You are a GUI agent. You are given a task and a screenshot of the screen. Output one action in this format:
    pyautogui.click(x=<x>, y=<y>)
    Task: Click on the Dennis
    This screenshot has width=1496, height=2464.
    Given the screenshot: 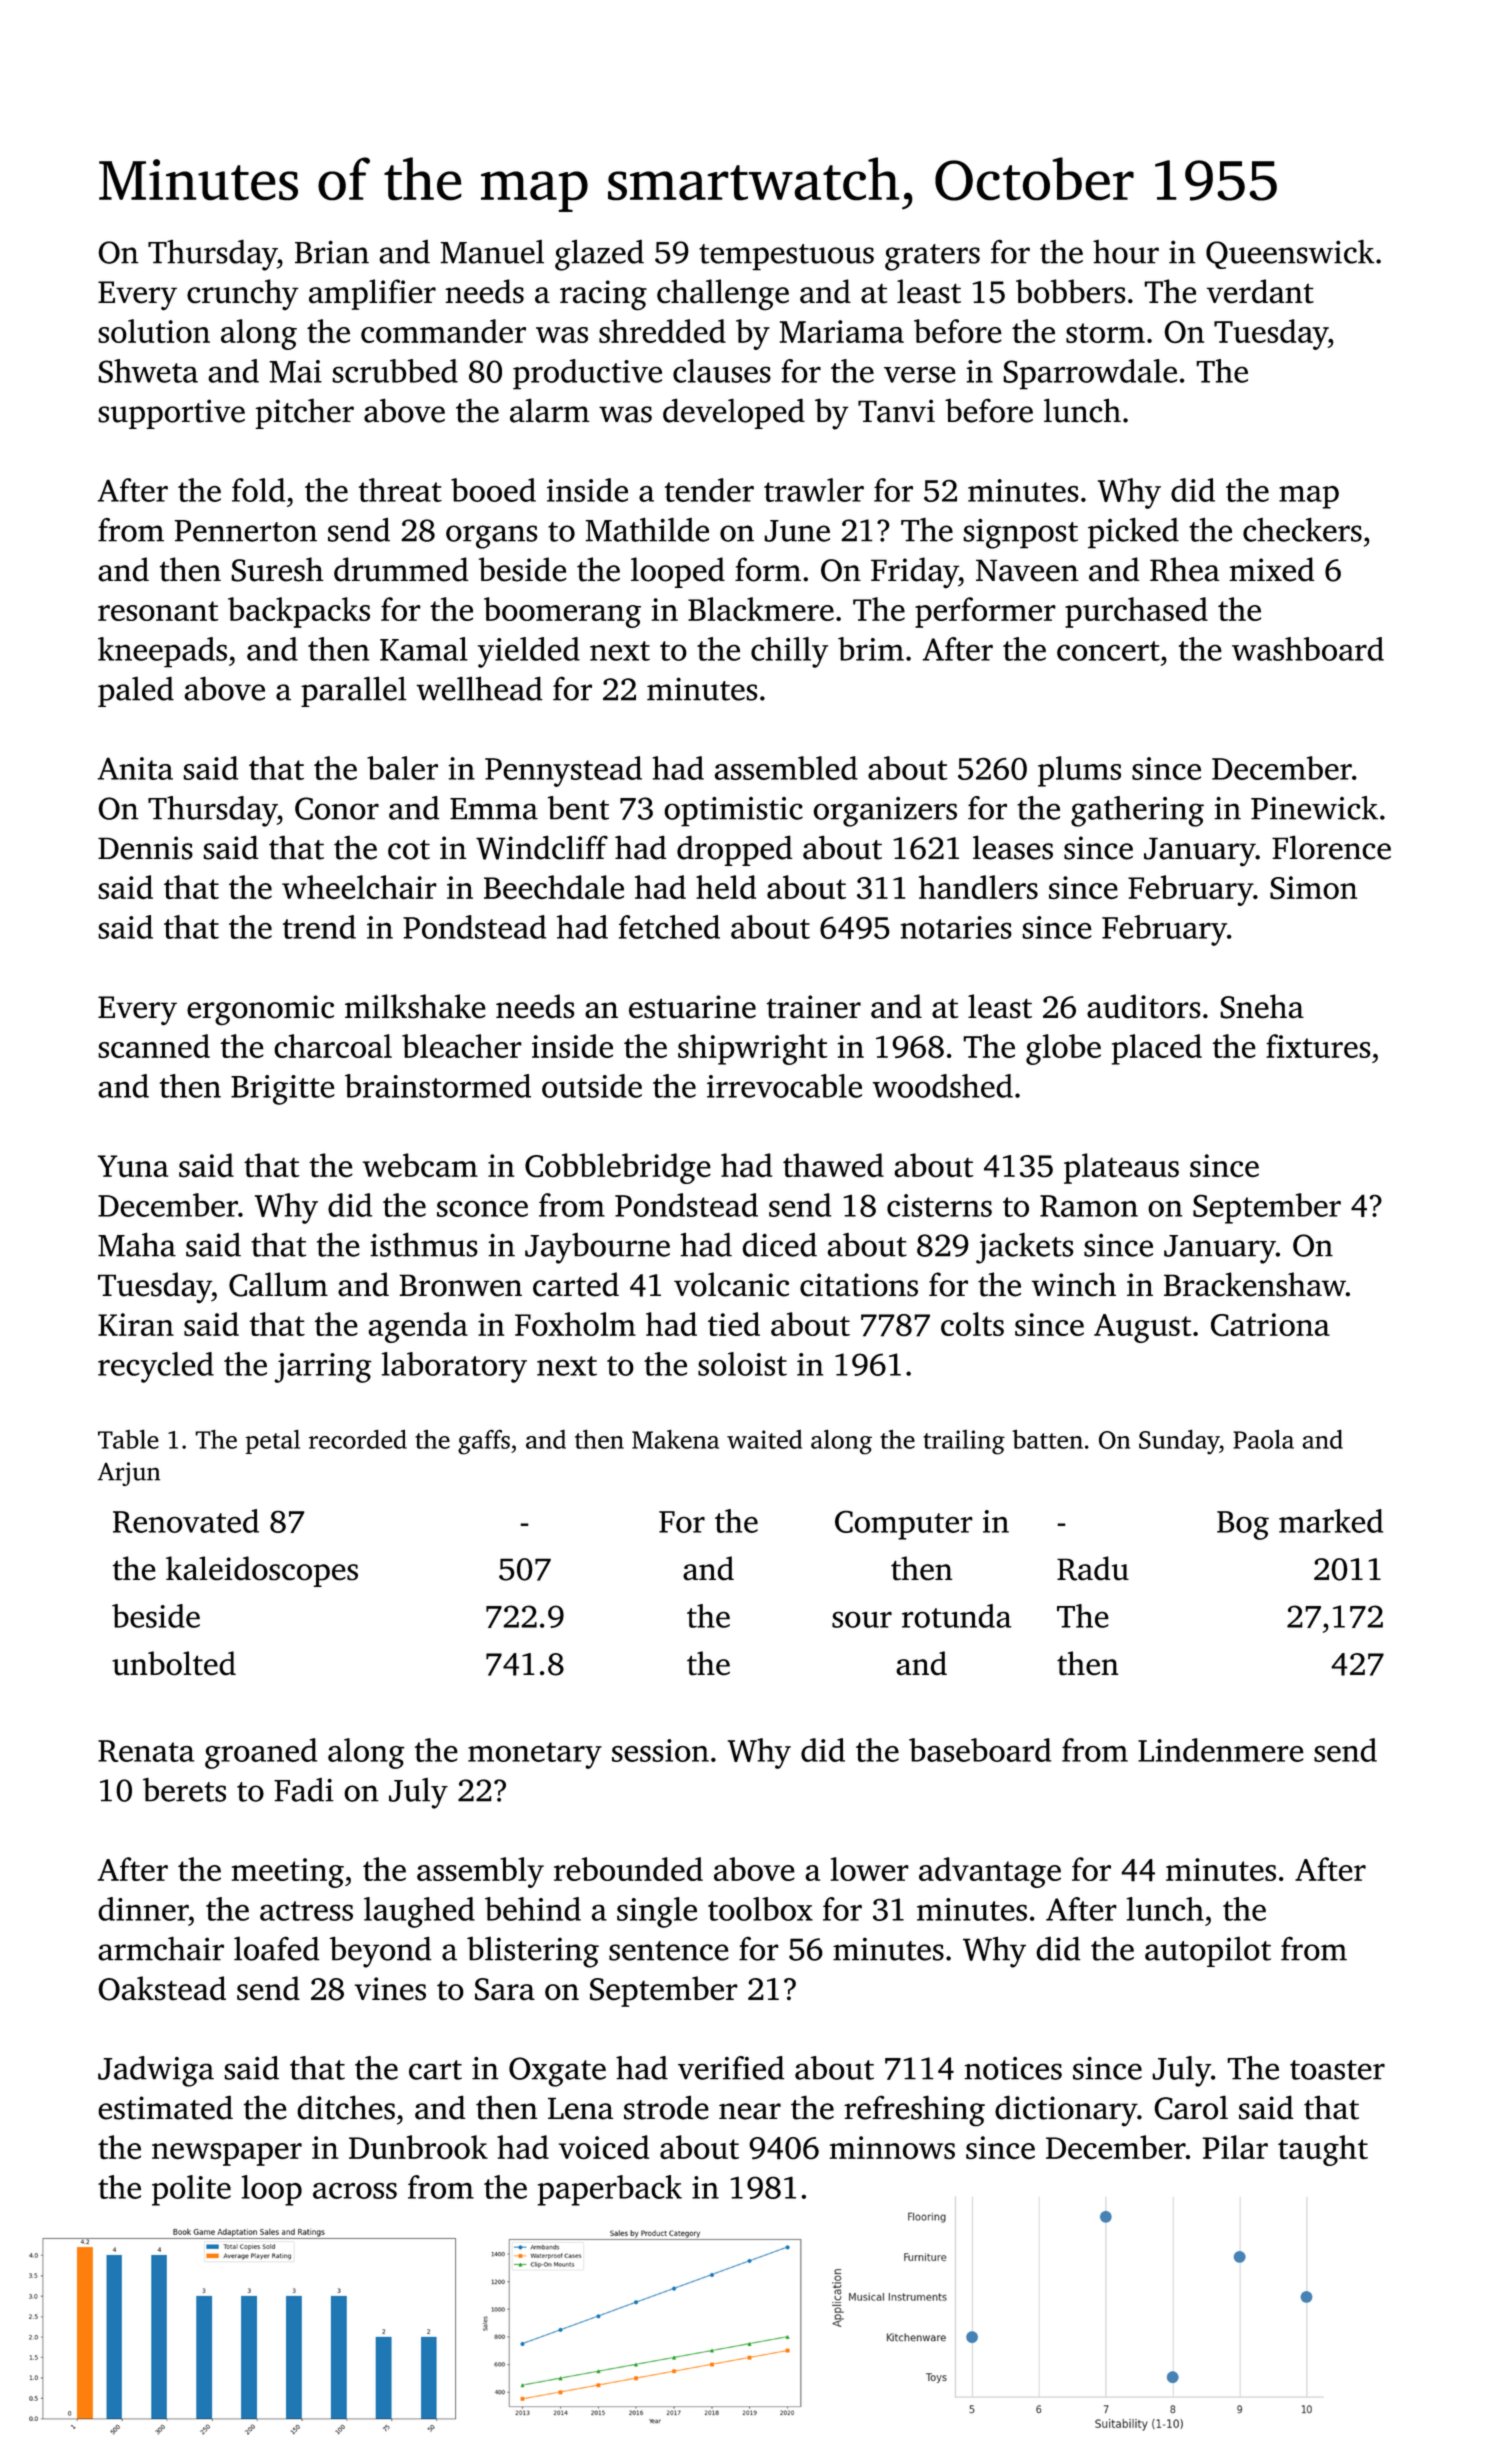 What is the action you would take?
    pyautogui.click(x=145, y=848)
